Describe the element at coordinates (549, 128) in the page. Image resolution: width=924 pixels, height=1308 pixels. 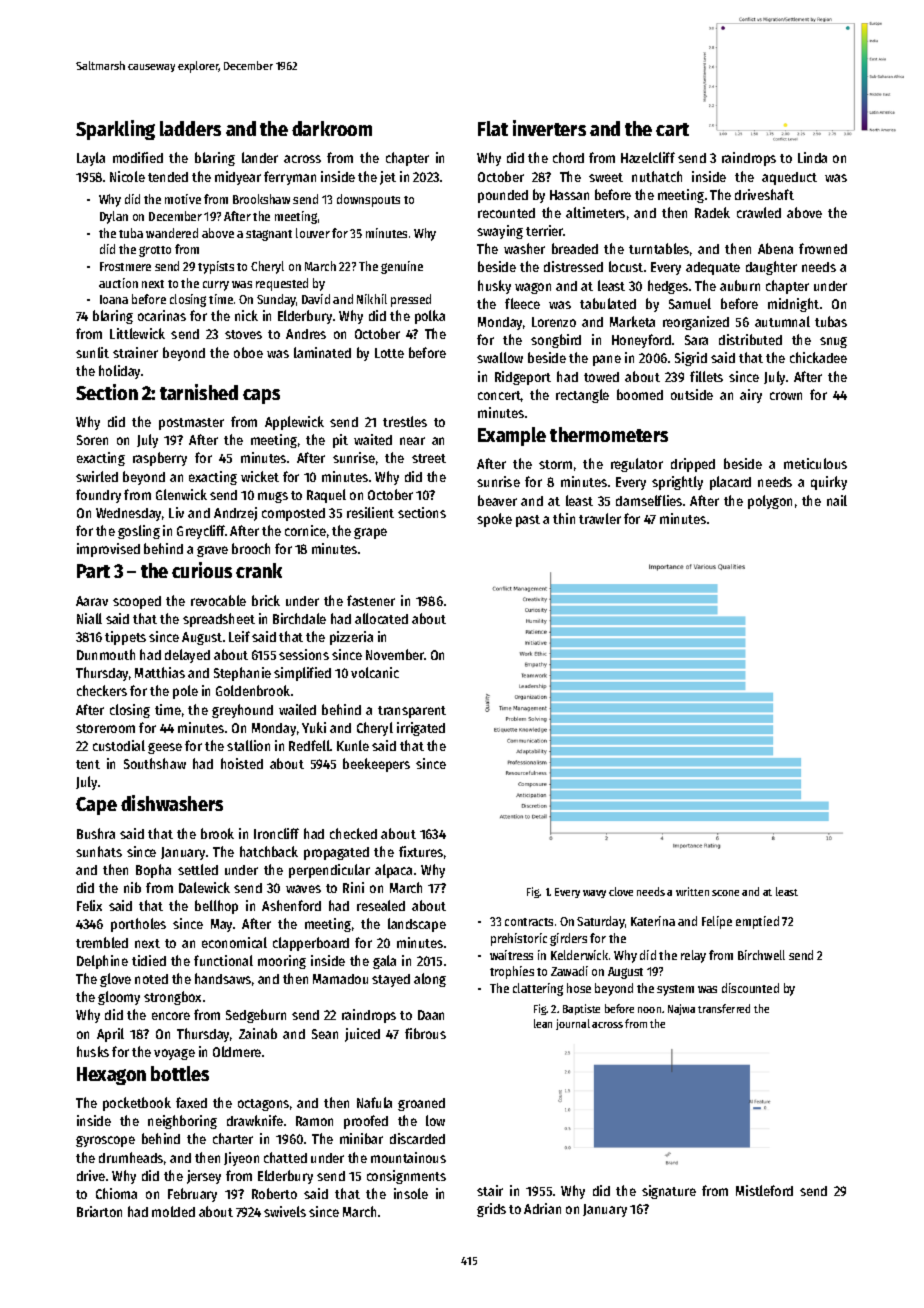
I see `inverters` at that location.
